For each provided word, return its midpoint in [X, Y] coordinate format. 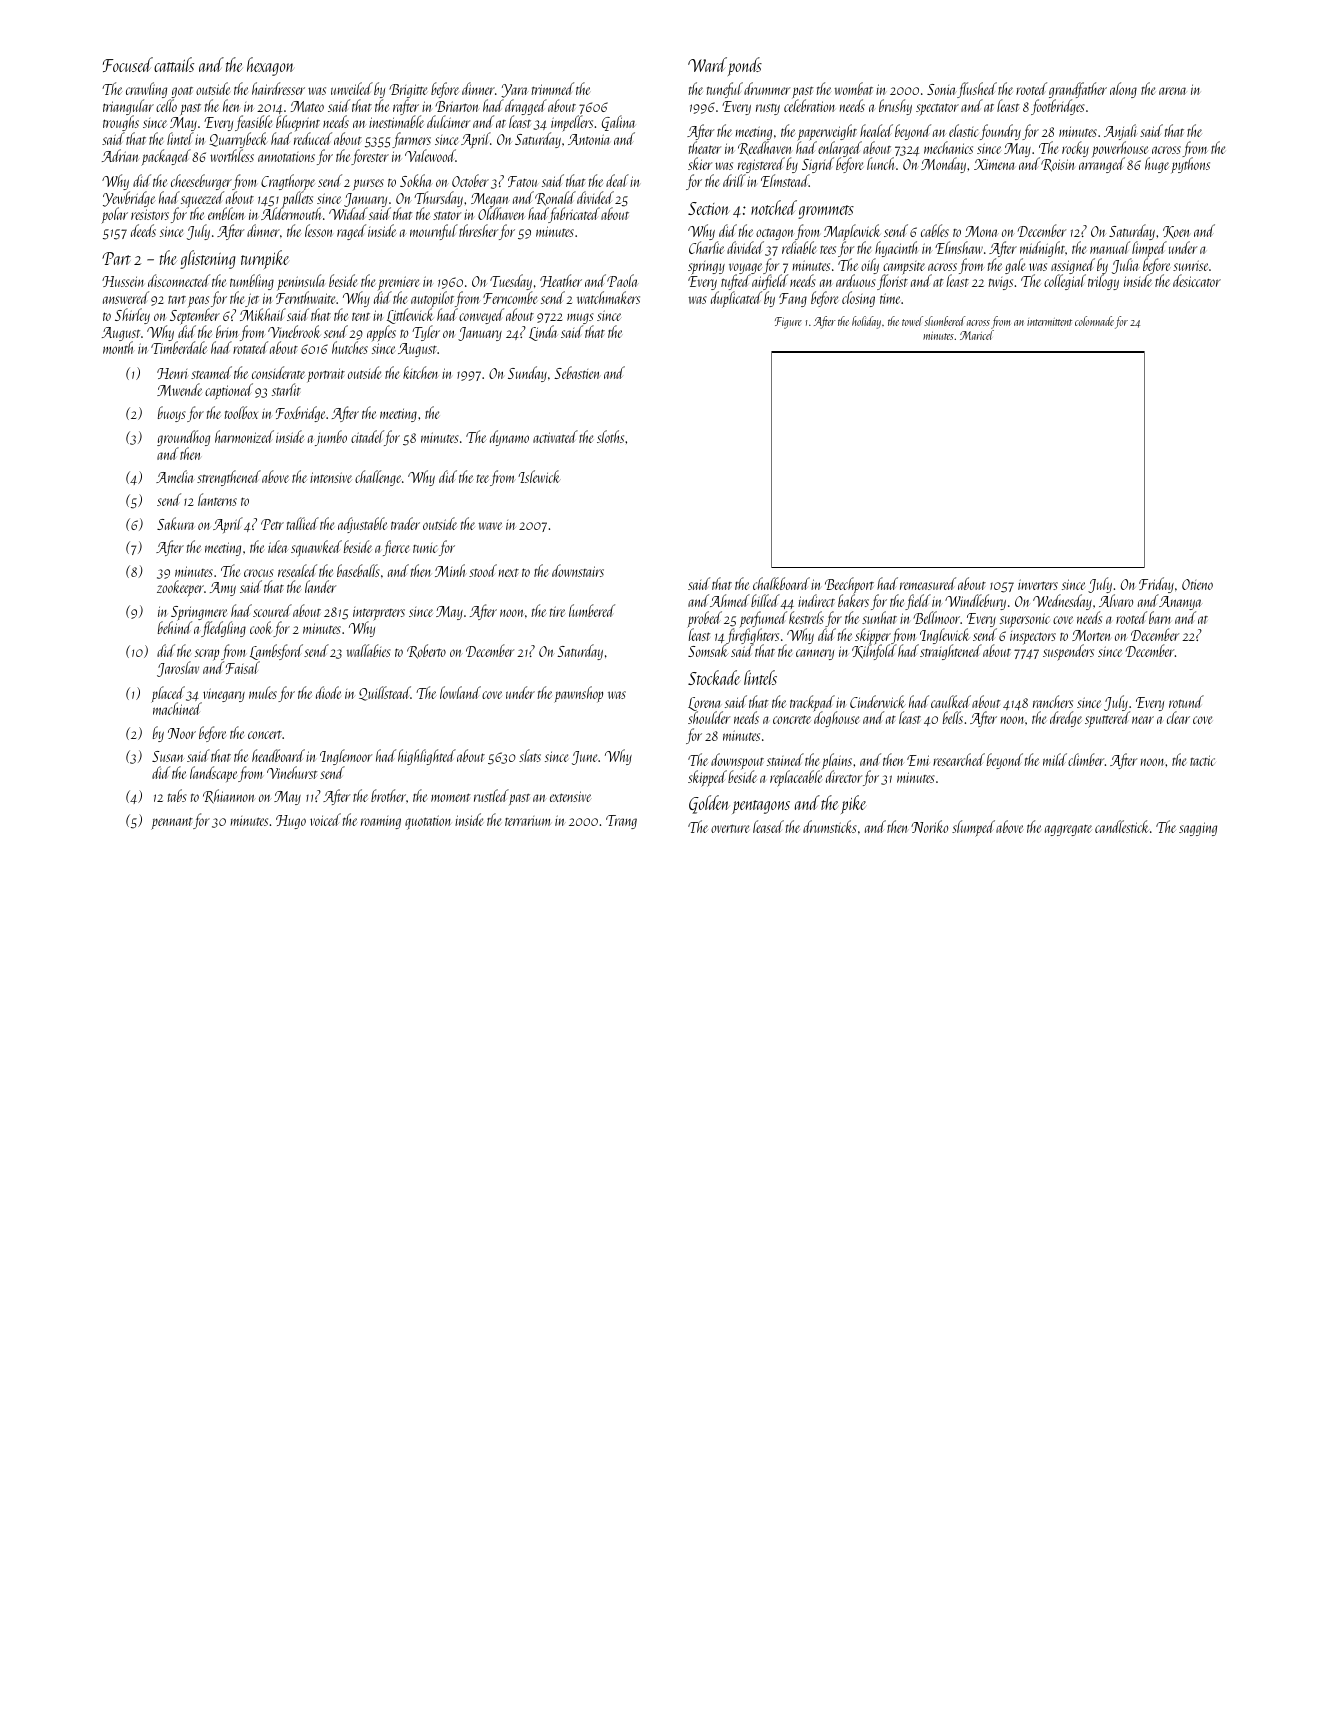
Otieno [1197, 584]
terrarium [528, 821]
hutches [350, 347]
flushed [977, 90]
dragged [526, 107]
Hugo [291, 822]
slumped [973, 828]
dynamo [509, 438]
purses [368, 184]
